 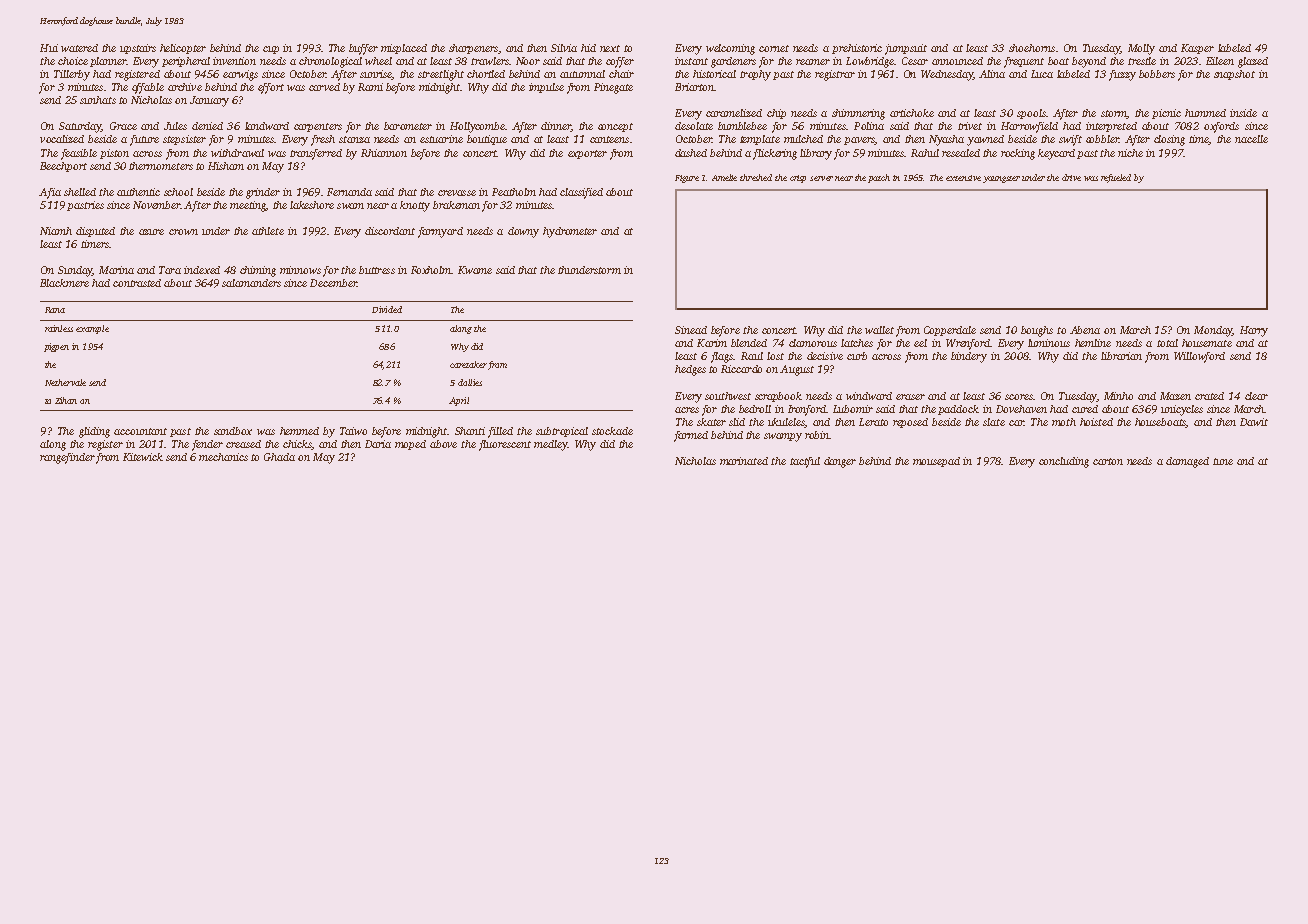 I want to click on classified, so click(x=581, y=193).
